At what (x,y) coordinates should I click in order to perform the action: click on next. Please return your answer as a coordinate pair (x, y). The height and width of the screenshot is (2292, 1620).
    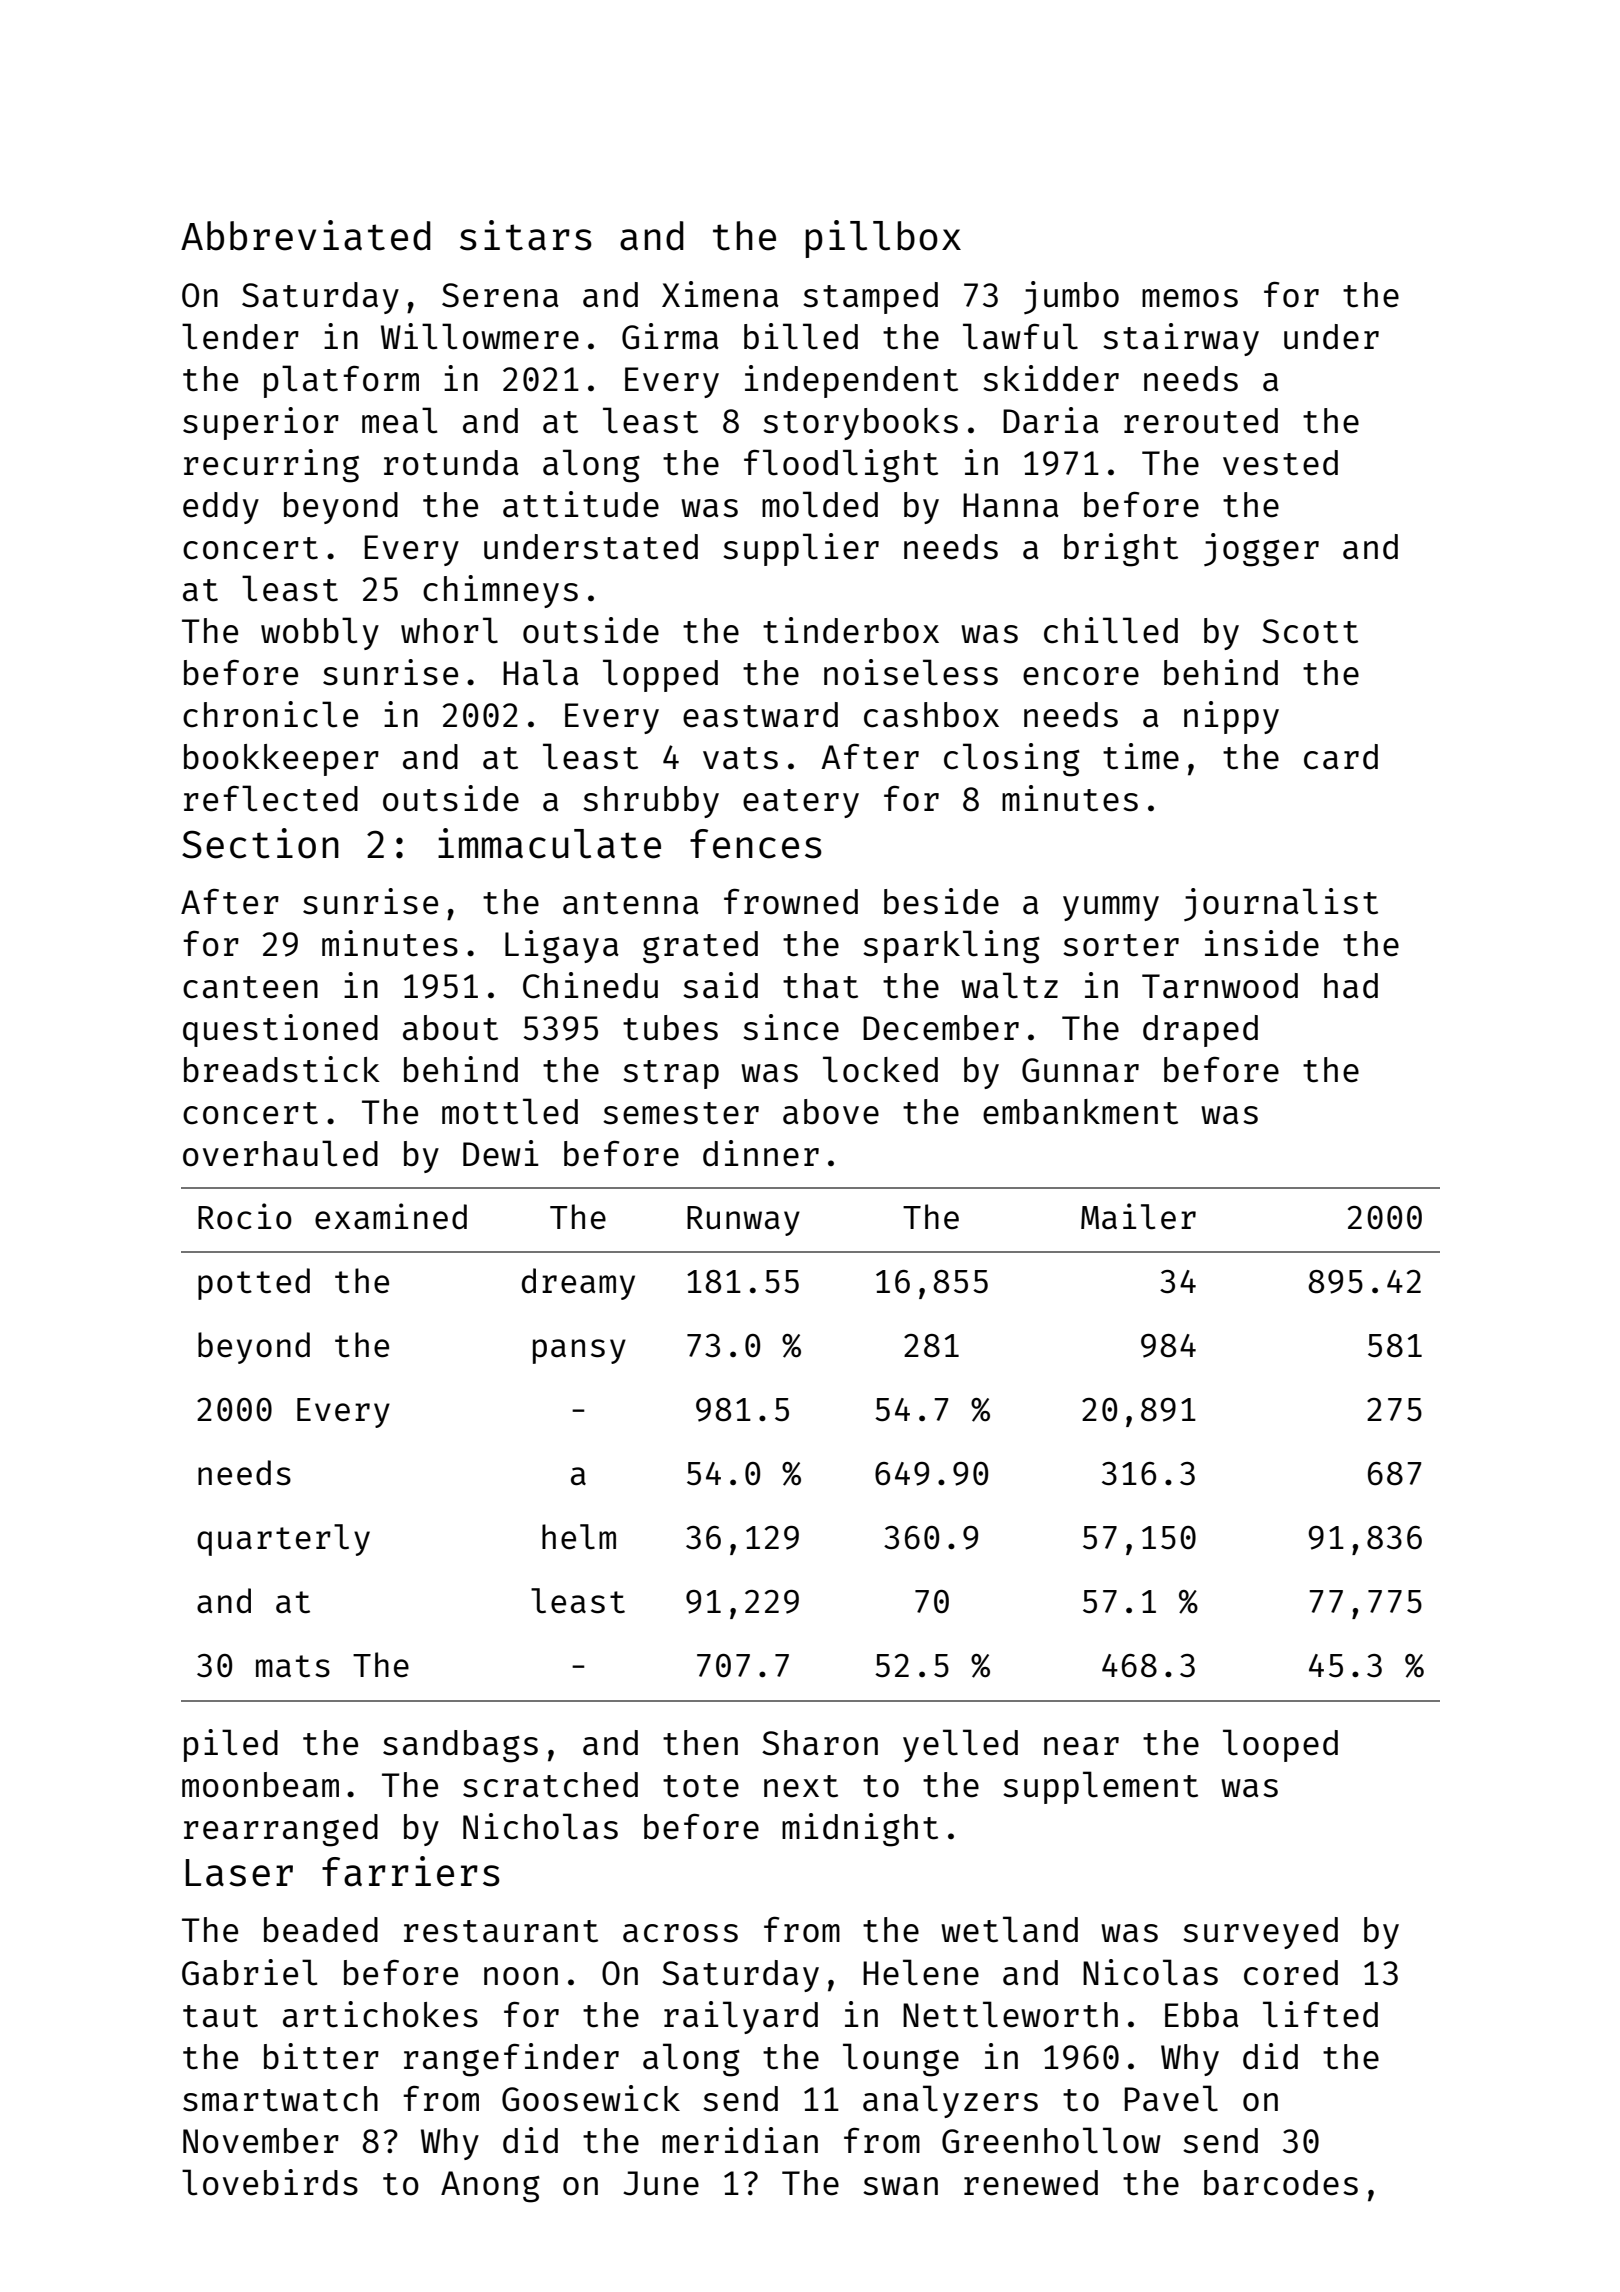
    Looking at the image, I should click on (801, 1786).
